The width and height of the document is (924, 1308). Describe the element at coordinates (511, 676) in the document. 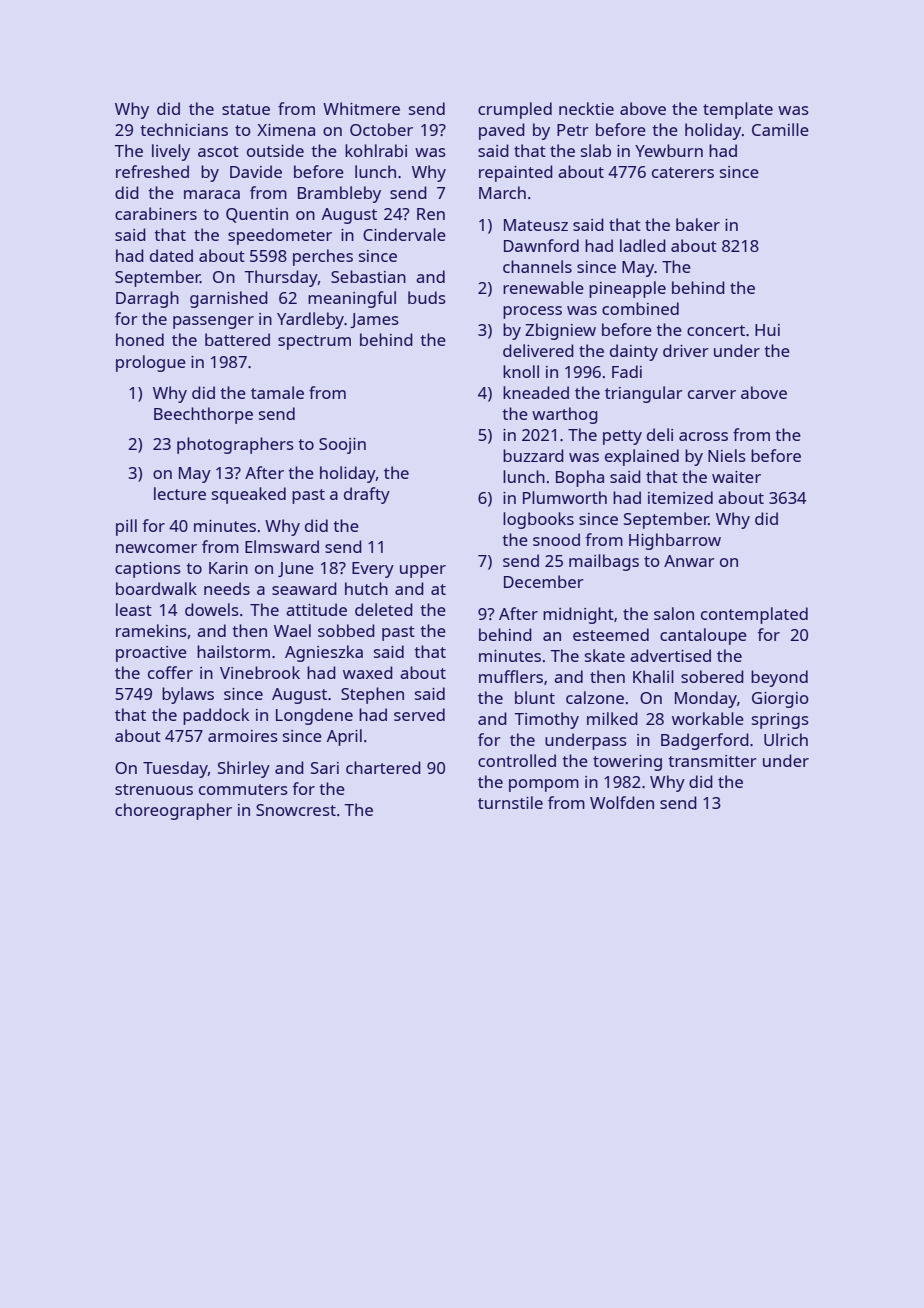

I see `mufflers` at that location.
